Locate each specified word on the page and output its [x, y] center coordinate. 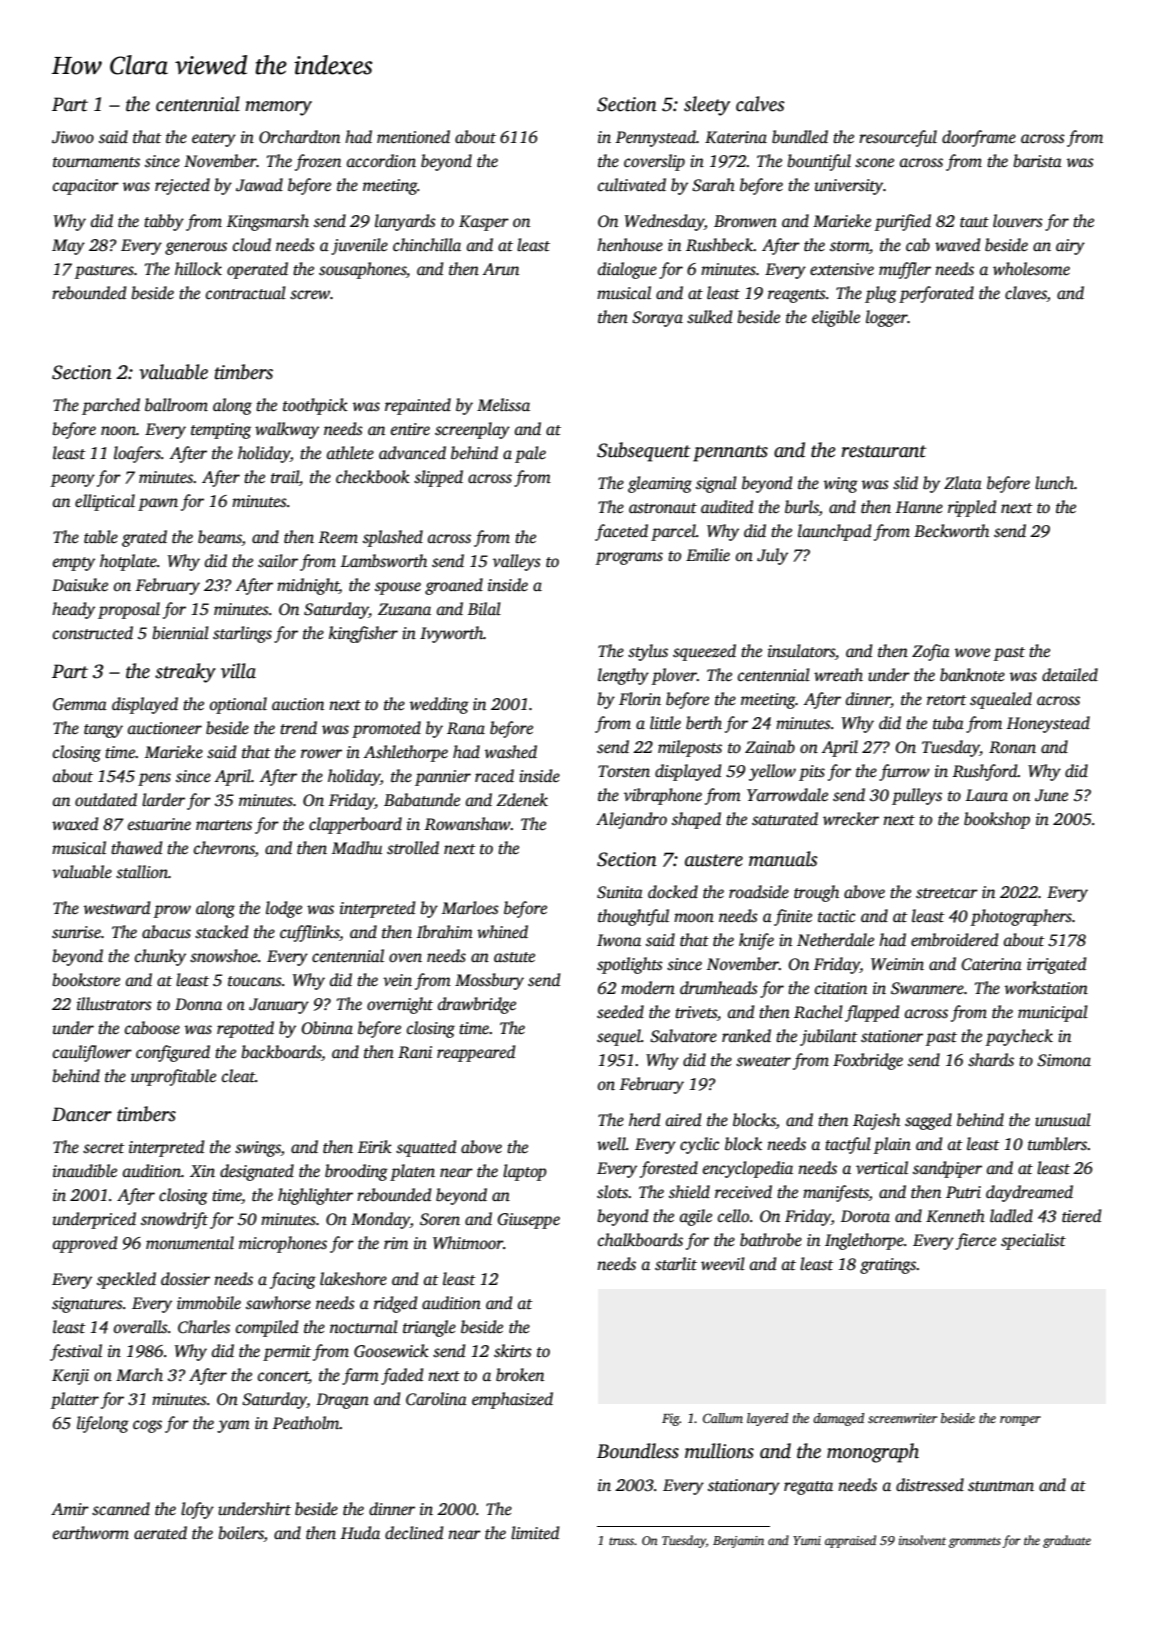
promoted [386, 729]
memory [278, 108]
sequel [619, 1037]
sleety [707, 106]
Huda [360, 1532]
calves [760, 104]
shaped [696, 820]
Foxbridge [868, 1061]
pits [812, 773]
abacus [166, 932]
